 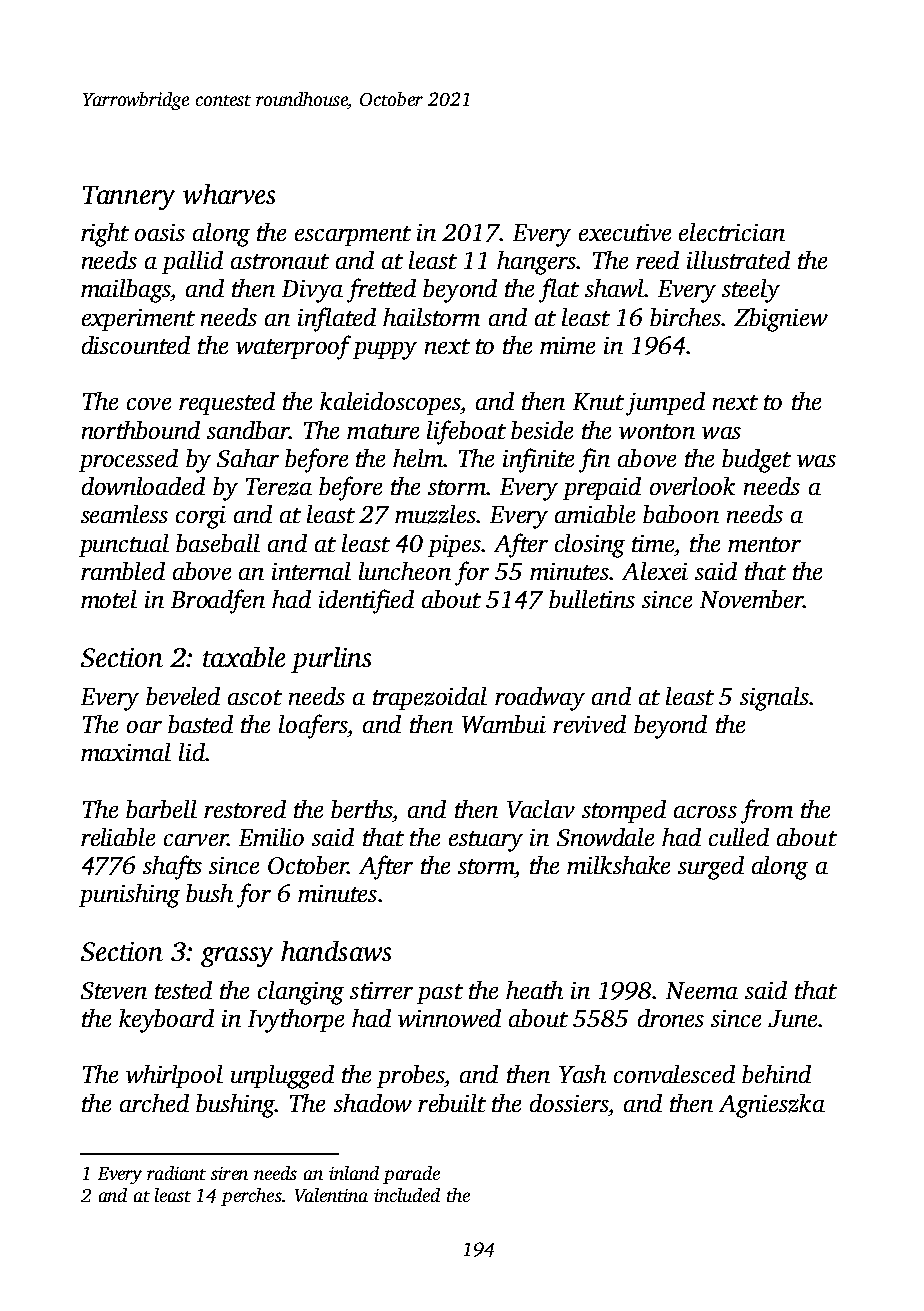 What do you see at coordinates (774, 699) in the page?
I see `signals` at bounding box center [774, 699].
